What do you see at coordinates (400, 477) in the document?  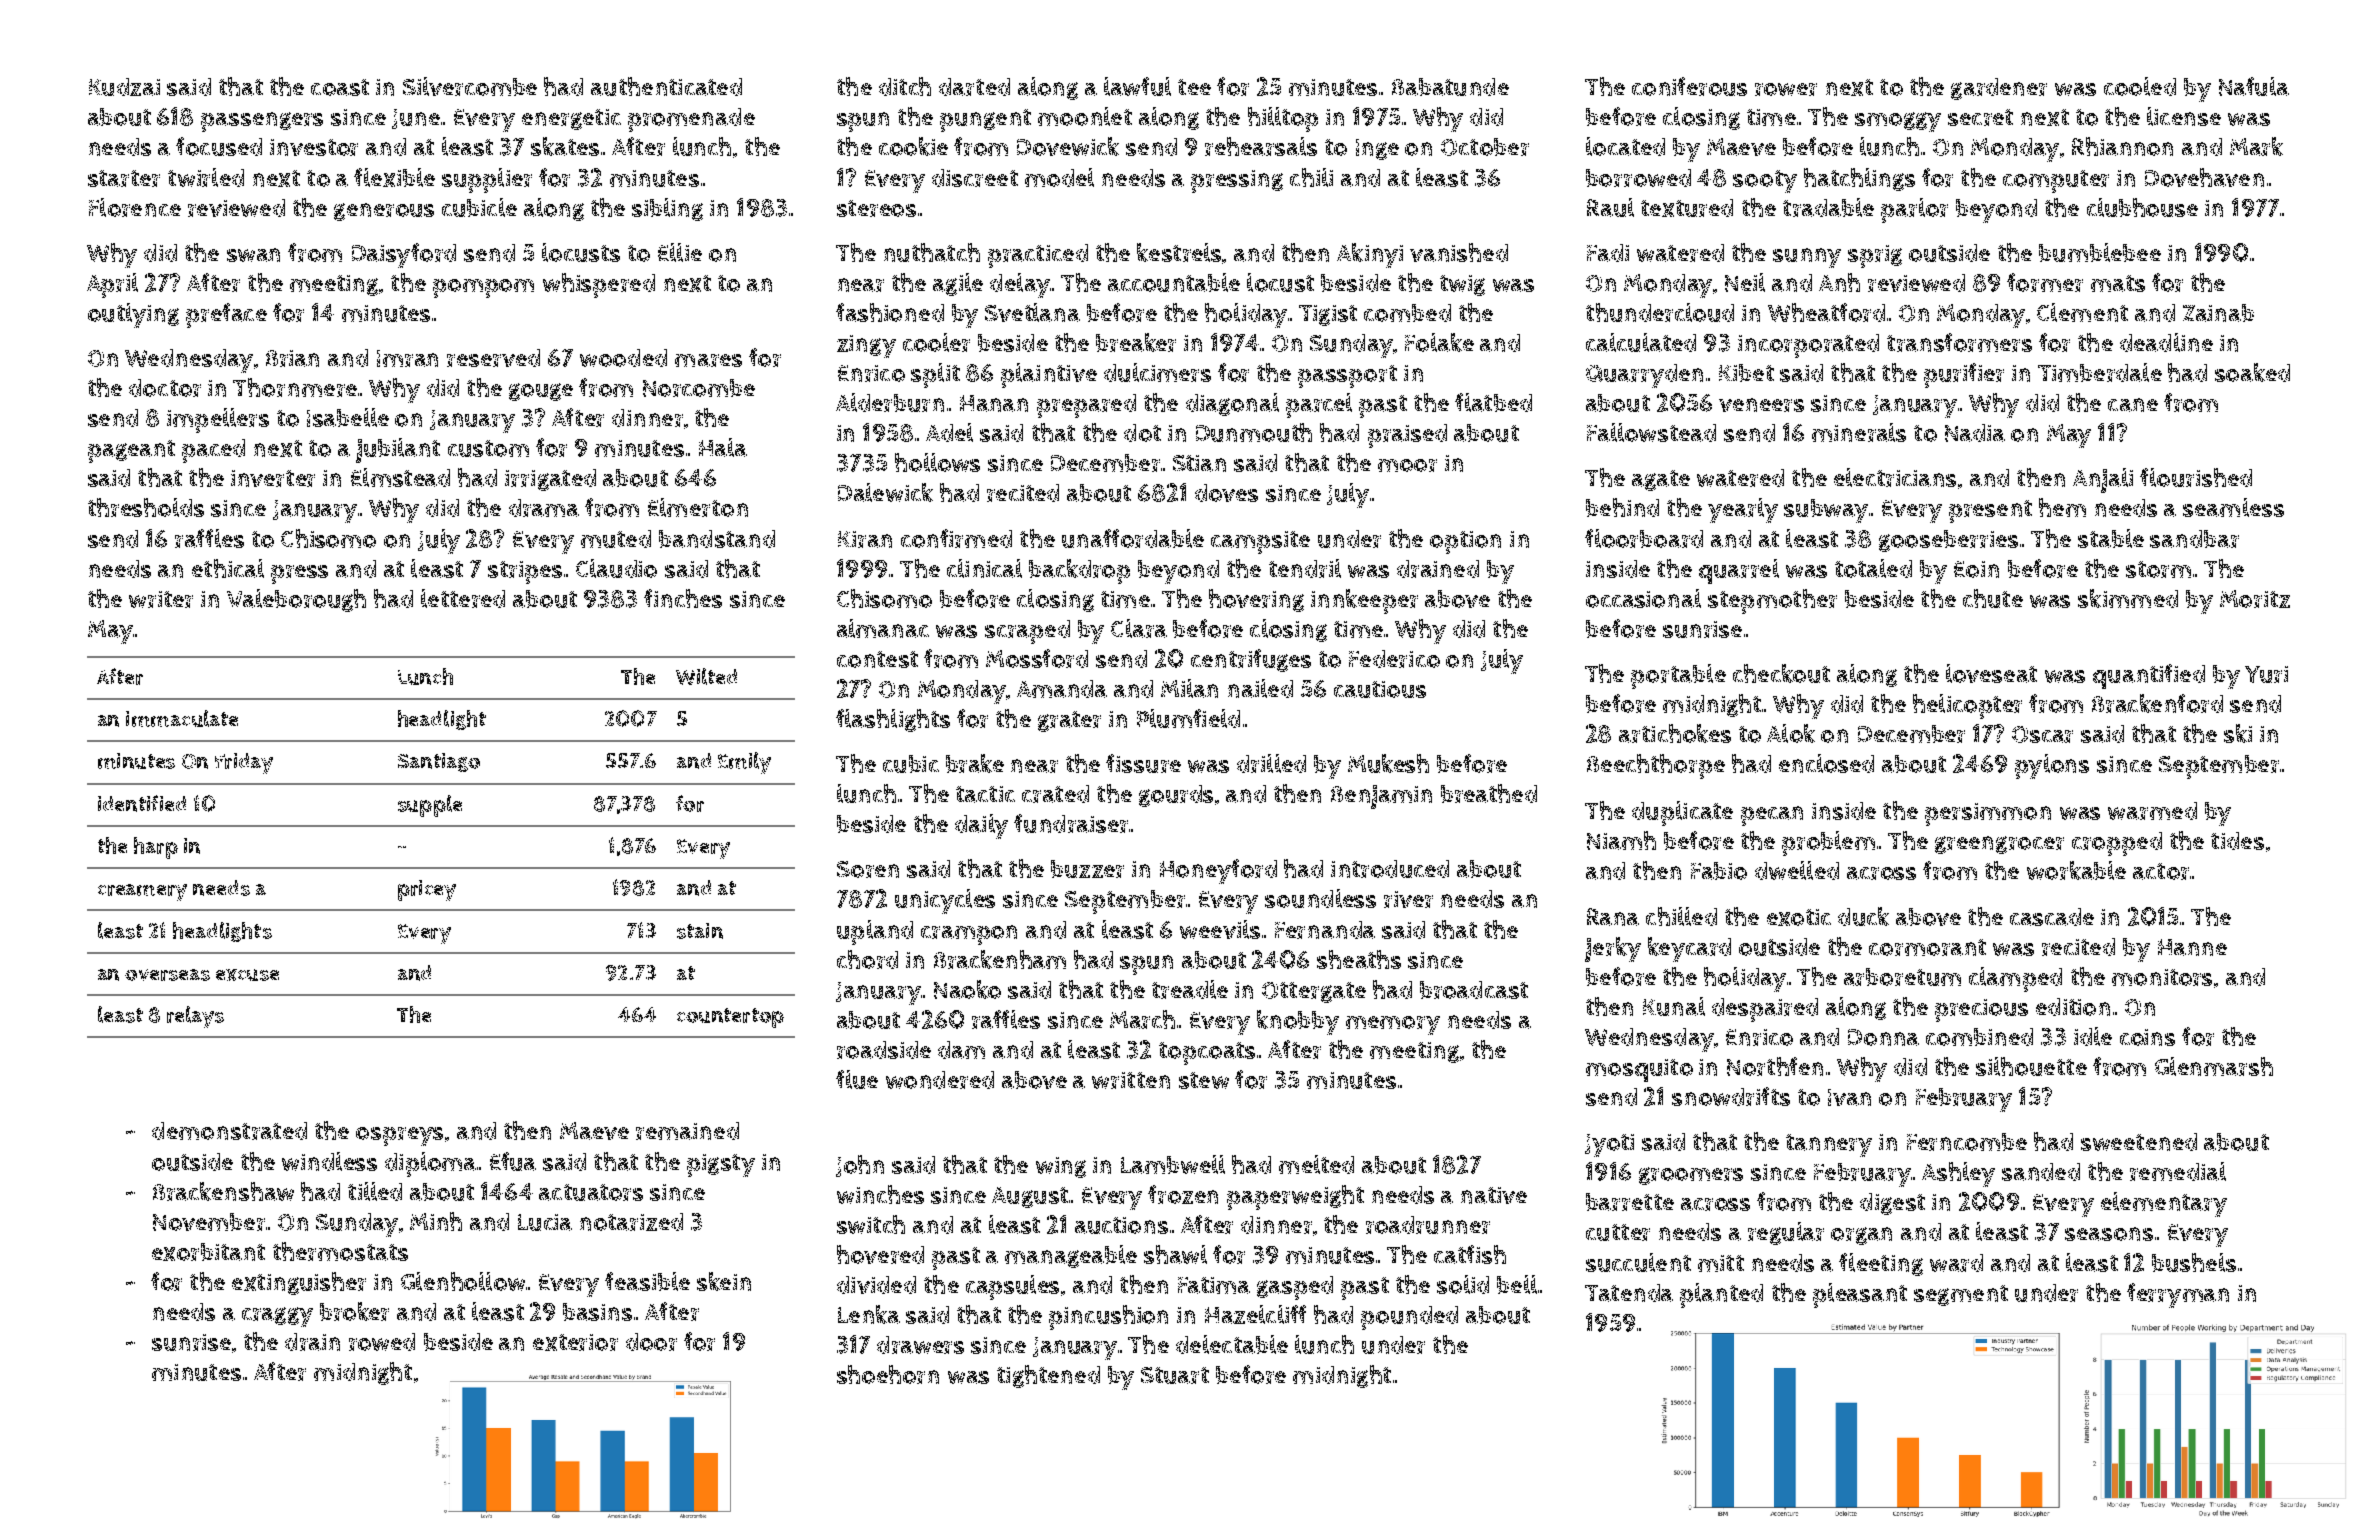 I see `Elmstead` at bounding box center [400, 477].
